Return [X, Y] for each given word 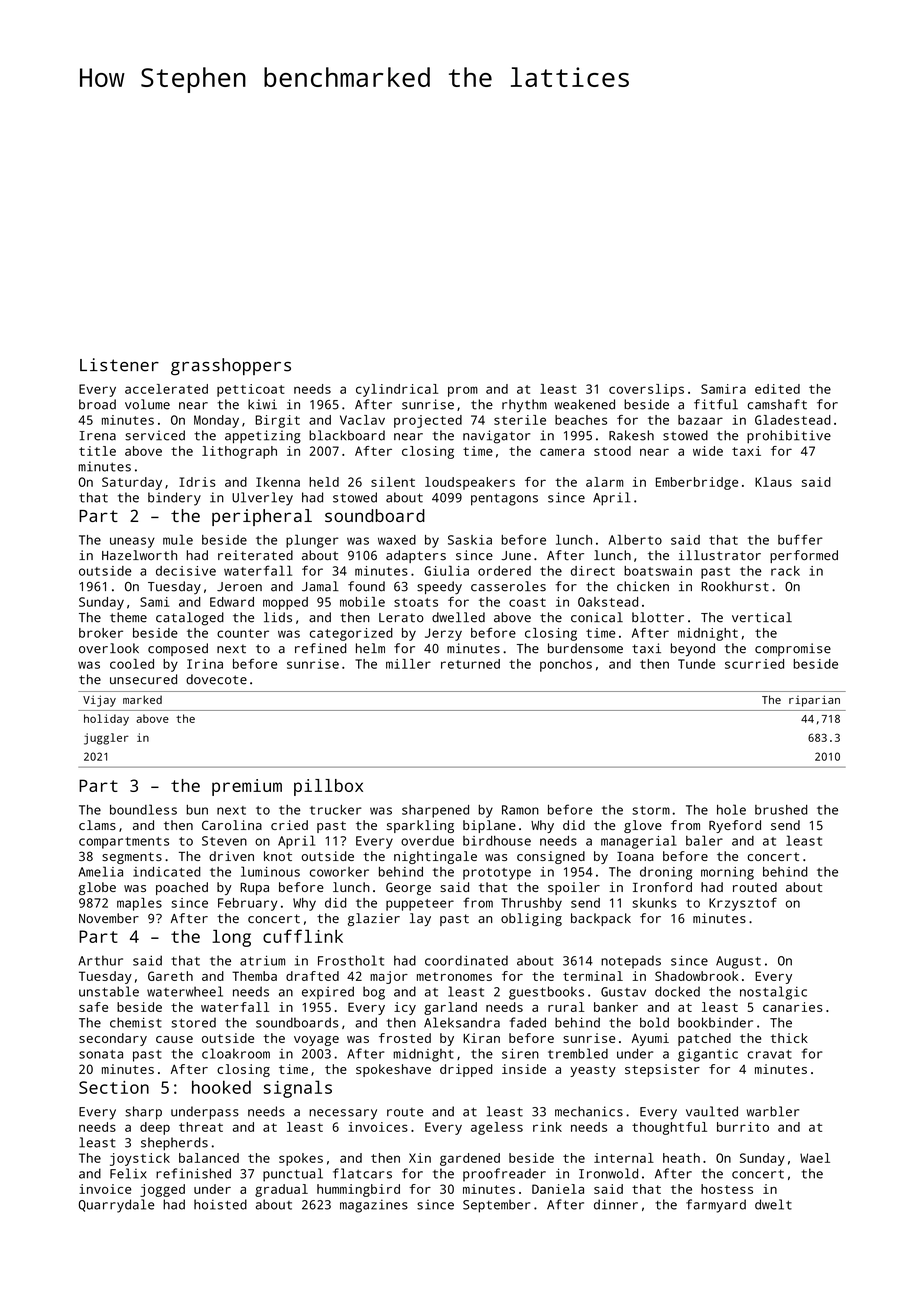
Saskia [470, 540]
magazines [374, 1206]
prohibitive [789, 436]
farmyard [716, 1206]
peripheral [262, 517]
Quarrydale [116, 1206]
